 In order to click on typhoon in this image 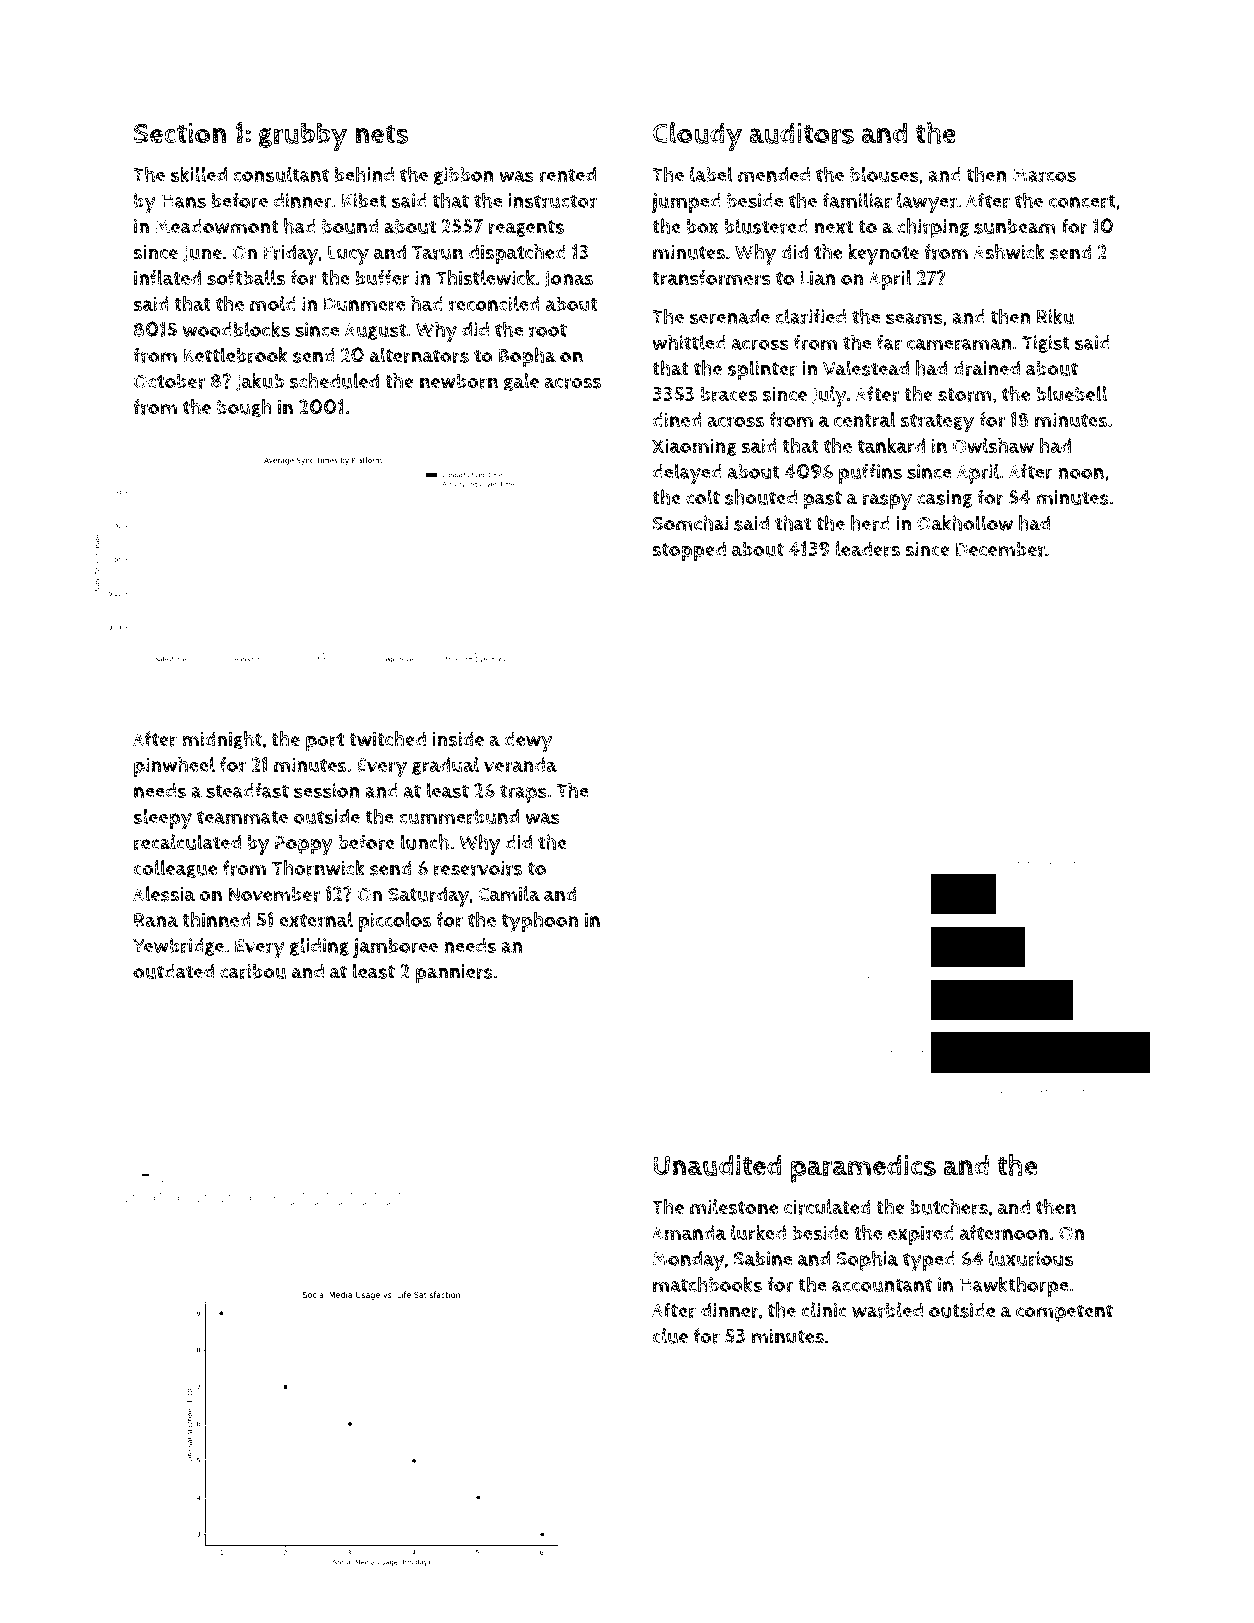, I will do `click(540, 922)`.
